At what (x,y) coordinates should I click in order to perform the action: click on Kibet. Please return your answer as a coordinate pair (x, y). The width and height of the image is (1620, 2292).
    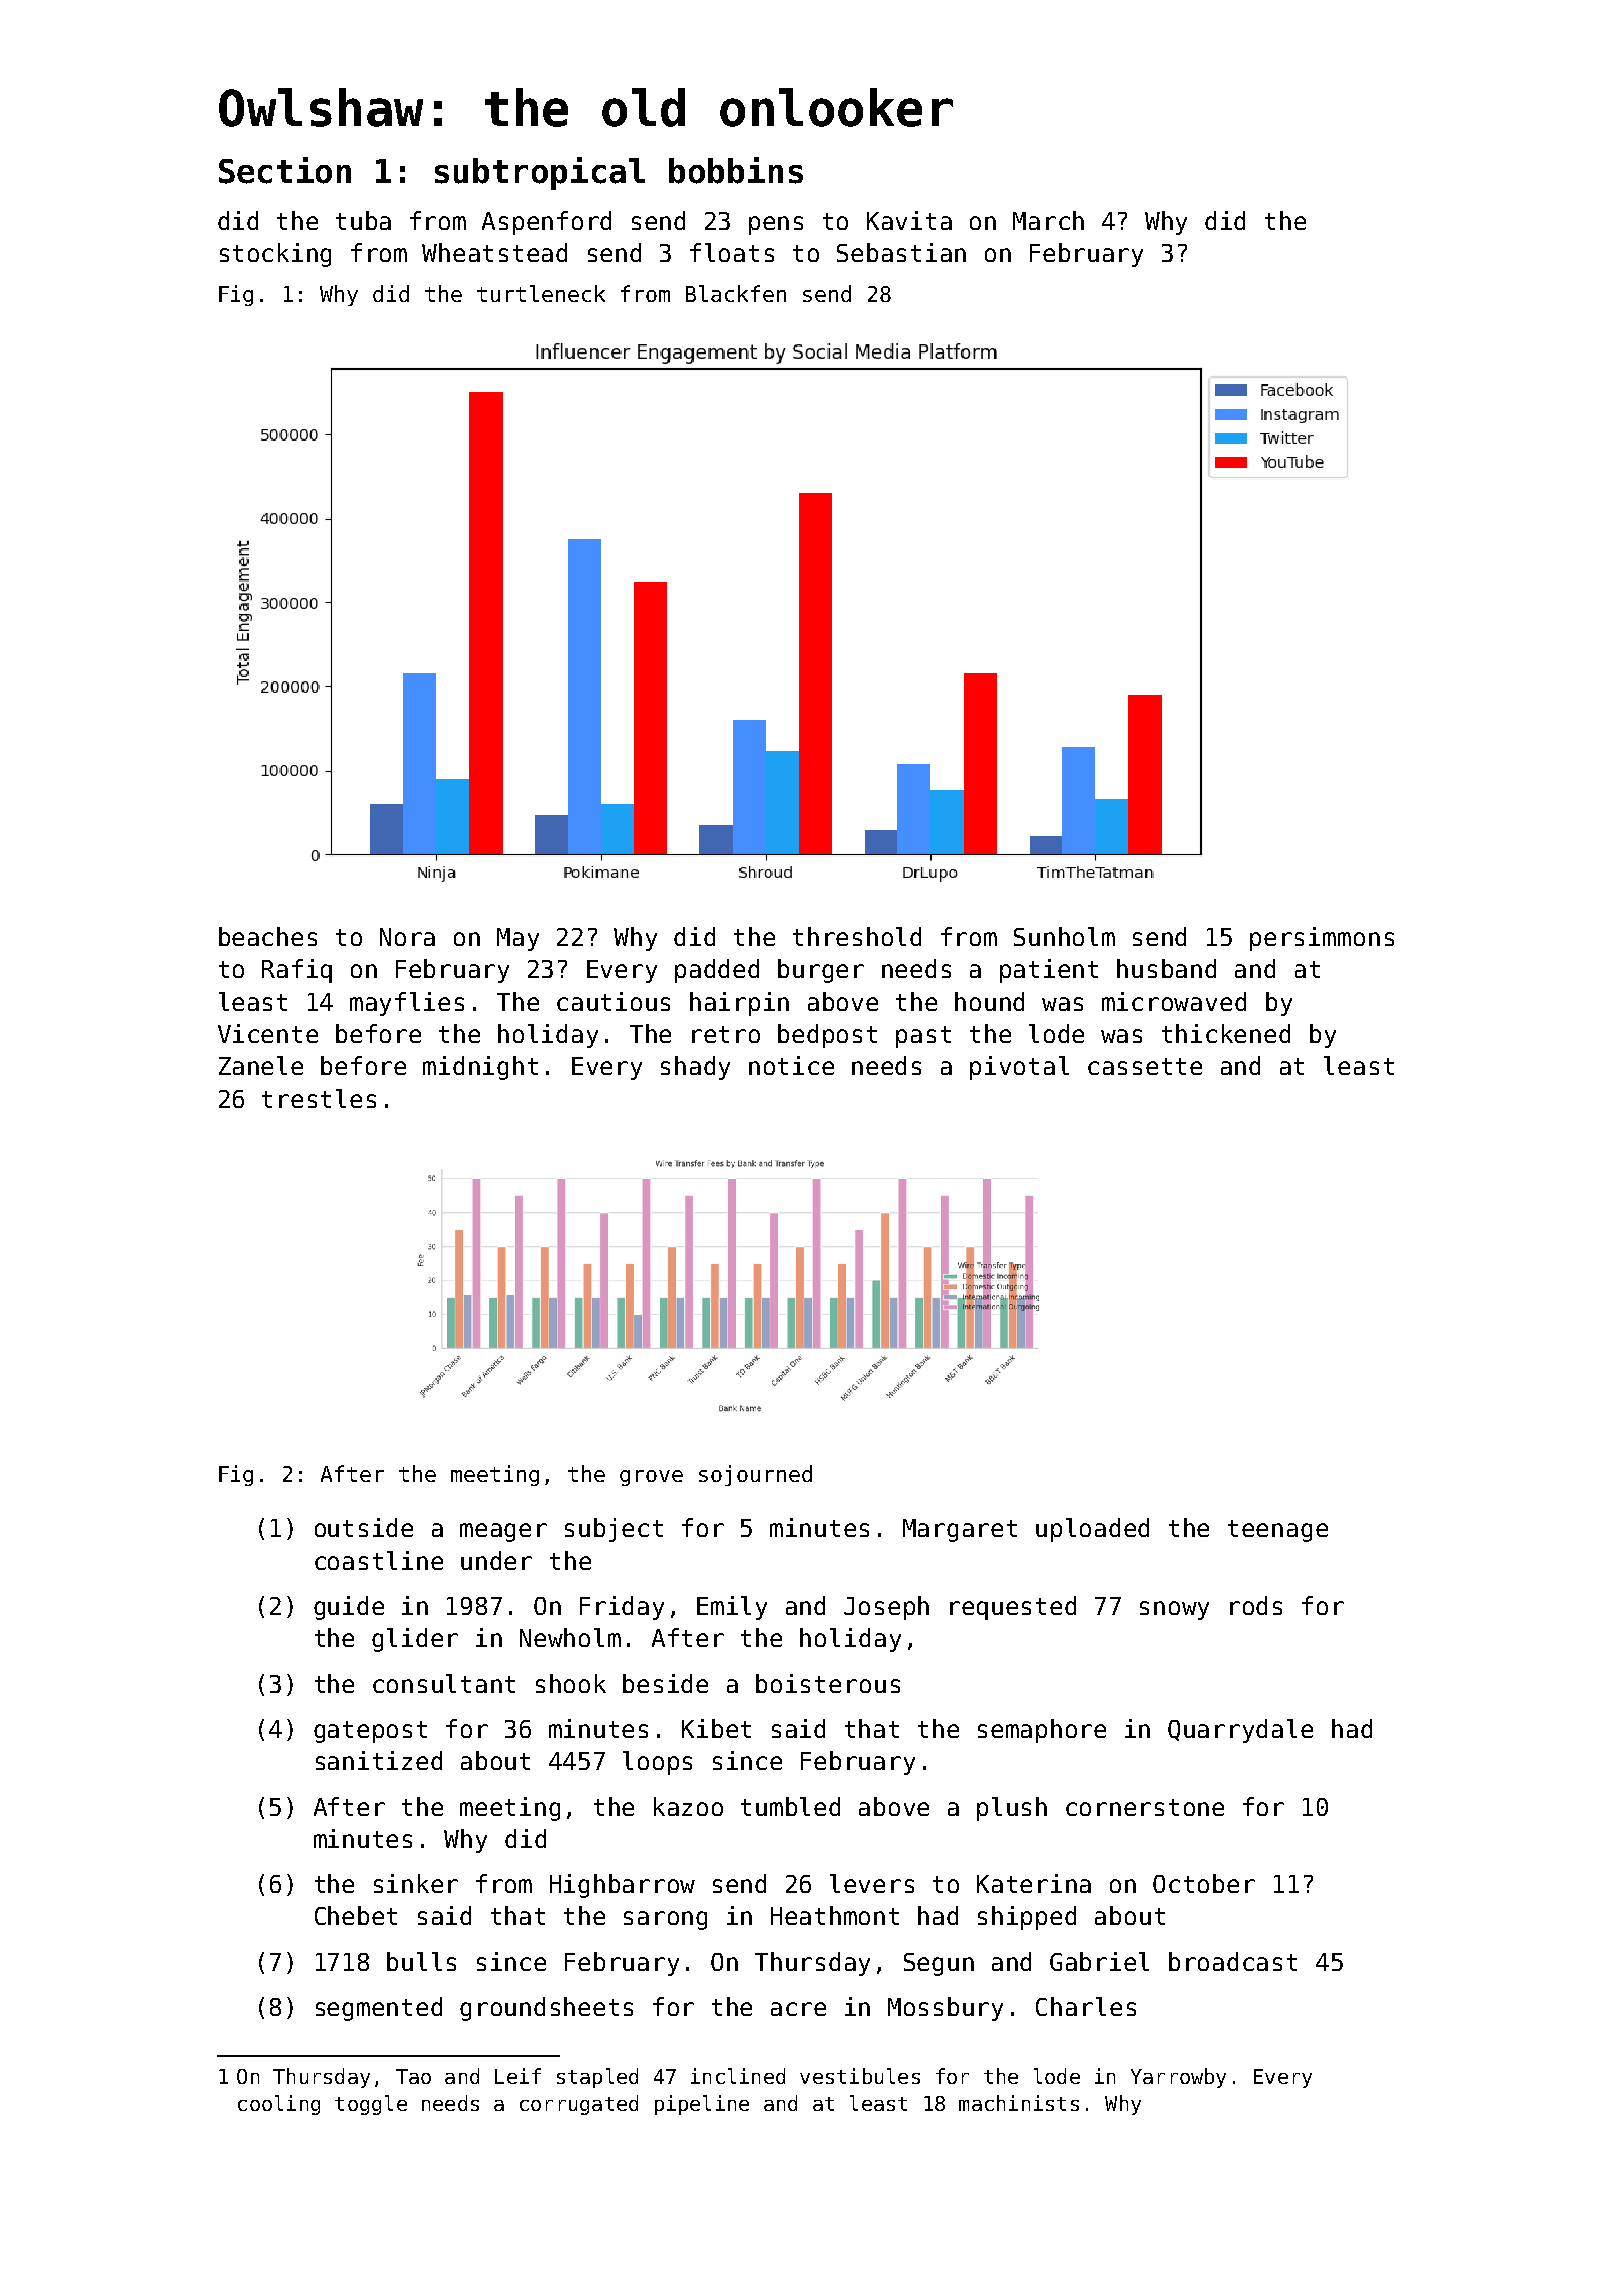
    Looking at the image, I should click on (716, 1728).
